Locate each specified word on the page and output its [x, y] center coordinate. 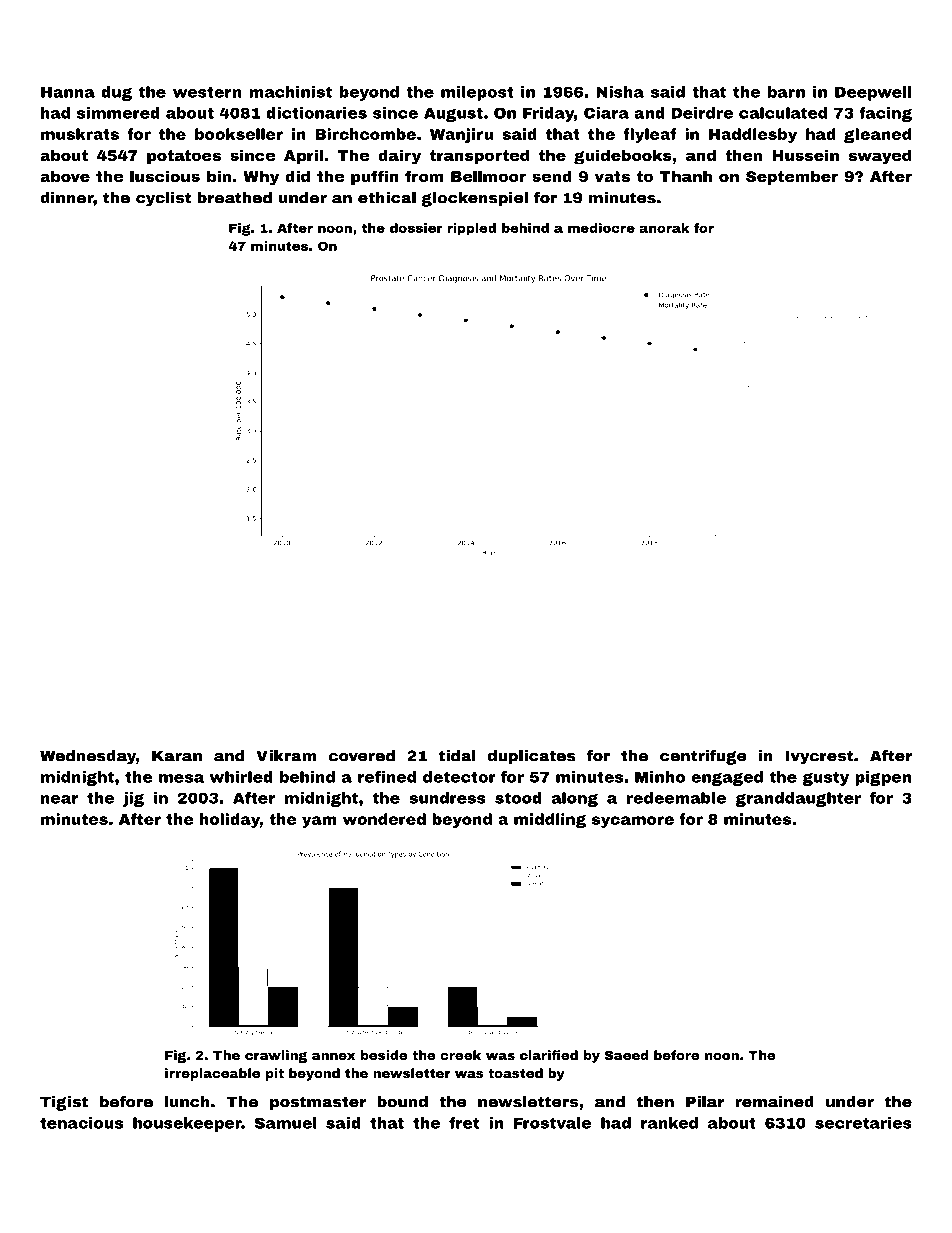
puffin [375, 177]
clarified [549, 1055]
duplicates [532, 757]
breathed [234, 198]
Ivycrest [819, 757]
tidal [457, 756]
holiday [230, 820]
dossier [416, 228]
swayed [879, 156]
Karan [177, 756]
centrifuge [703, 757]
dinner [66, 198]
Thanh [686, 176]
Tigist [64, 1103]
